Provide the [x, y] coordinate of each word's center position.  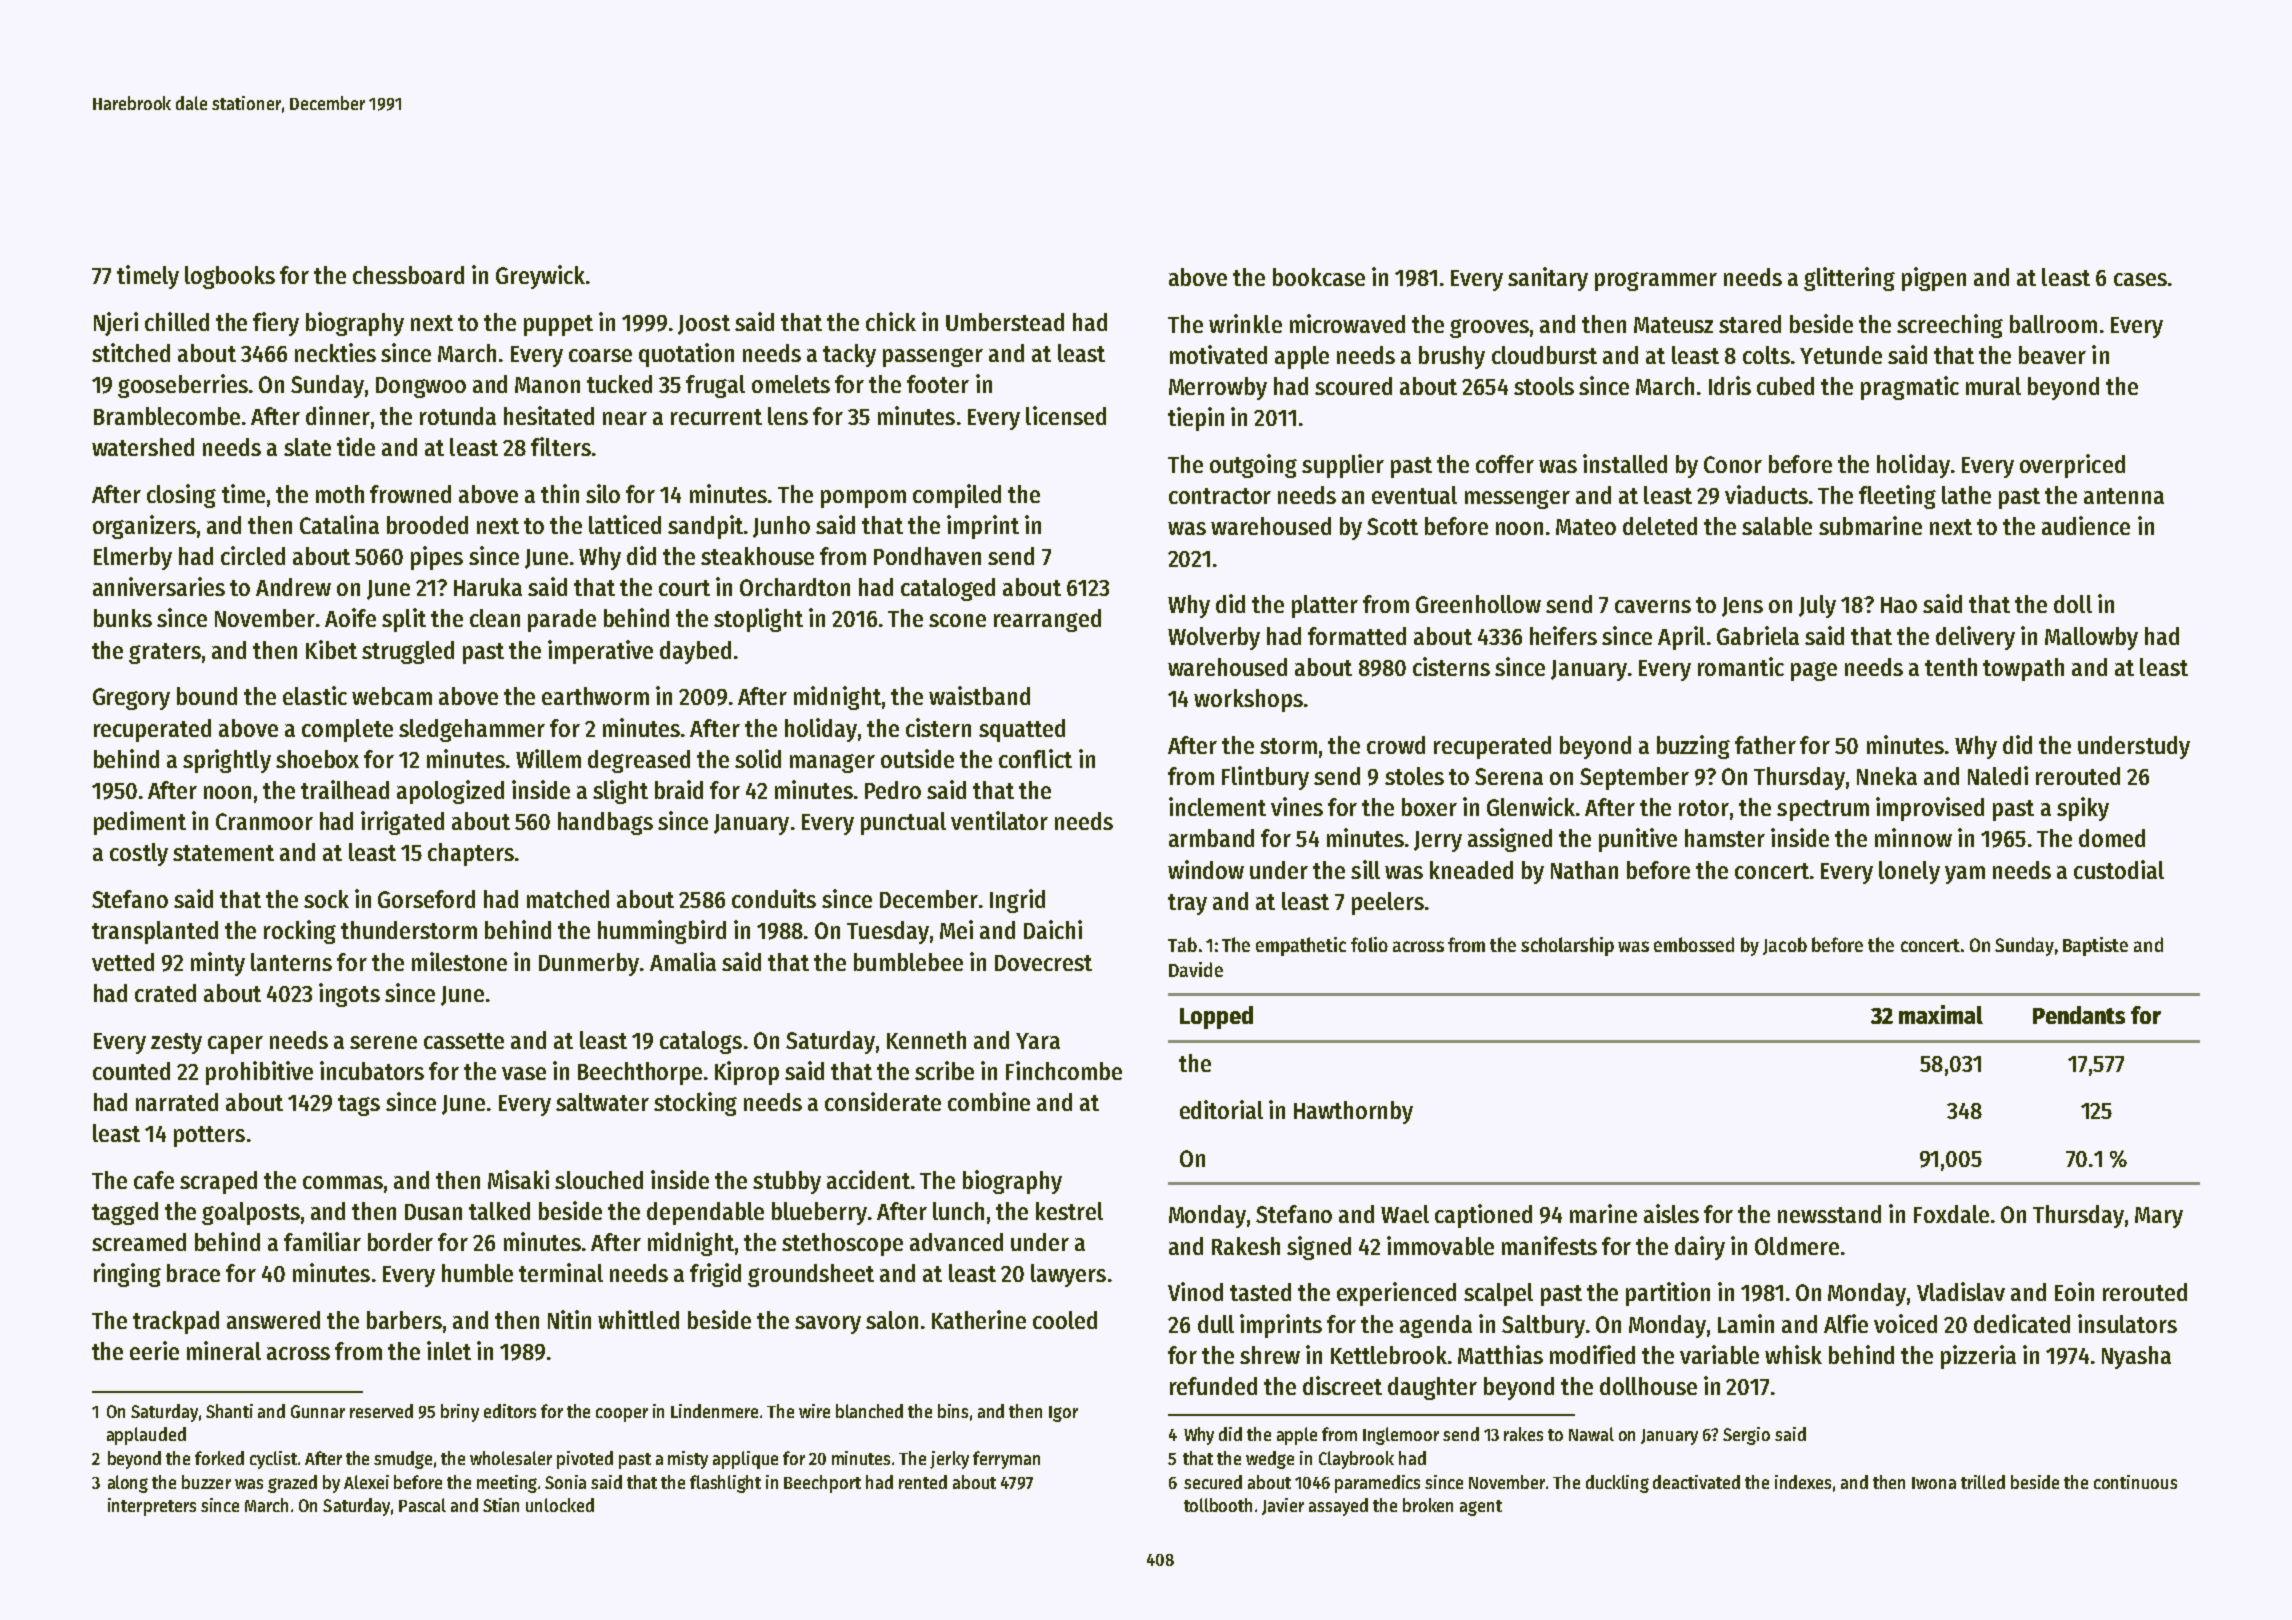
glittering [1849, 279]
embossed [1694, 944]
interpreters [152, 1507]
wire [814, 1411]
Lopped [1216, 1017]
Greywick [540, 277]
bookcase [1319, 277]
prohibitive [259, 1073]
